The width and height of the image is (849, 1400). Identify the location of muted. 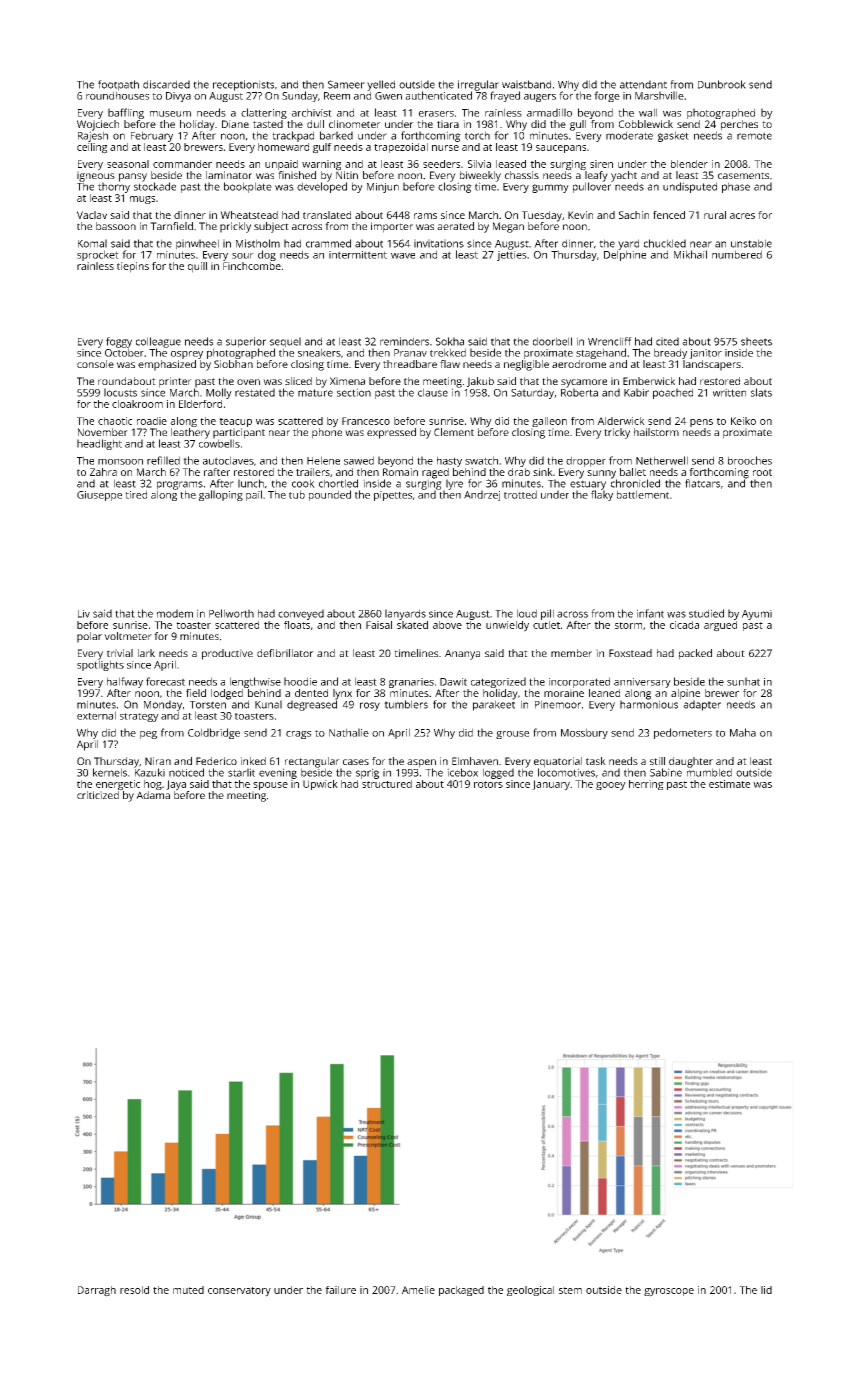
(188, 1290).
